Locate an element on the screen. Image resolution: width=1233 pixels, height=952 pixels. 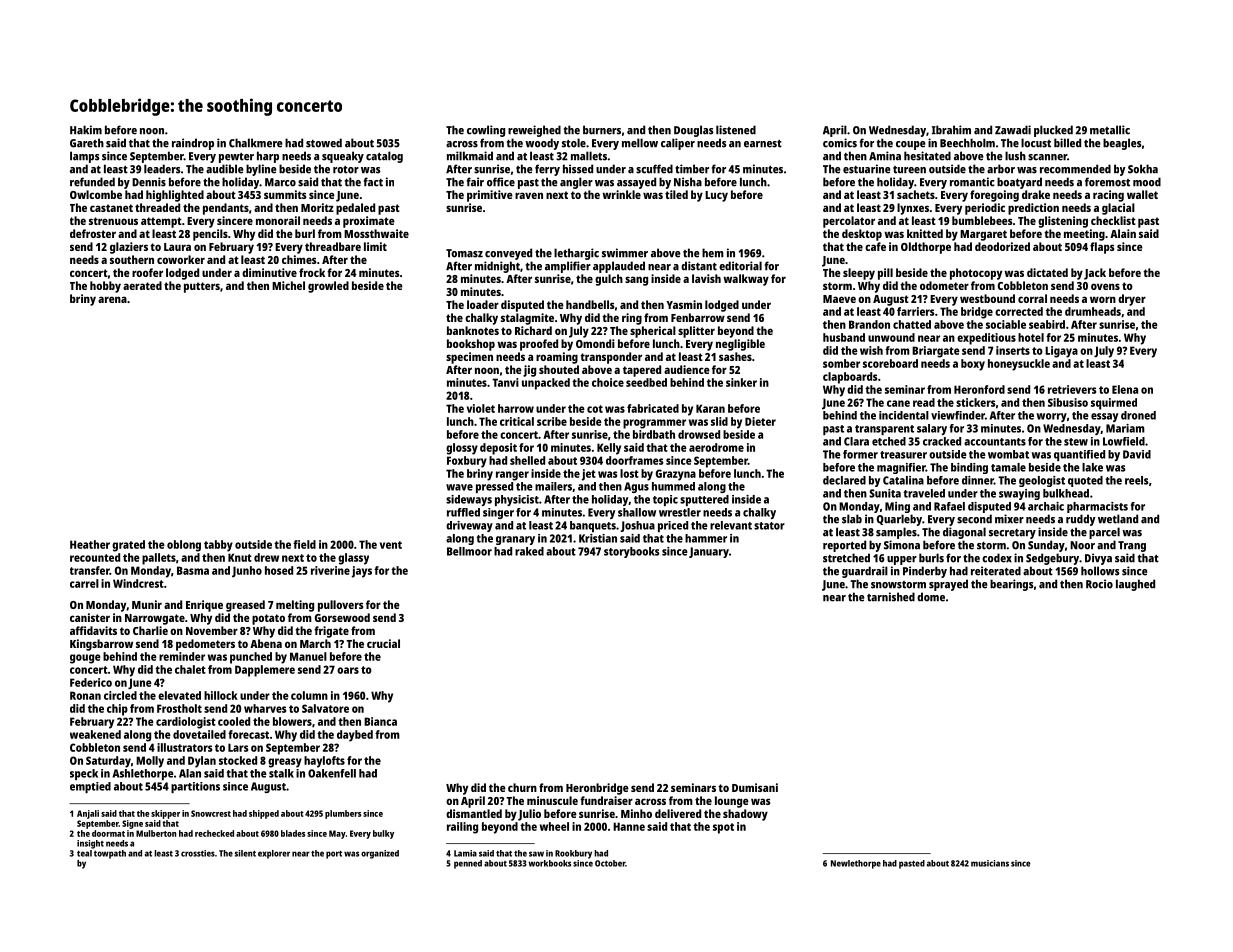
glaziers is located at coordinates (129, 248).
